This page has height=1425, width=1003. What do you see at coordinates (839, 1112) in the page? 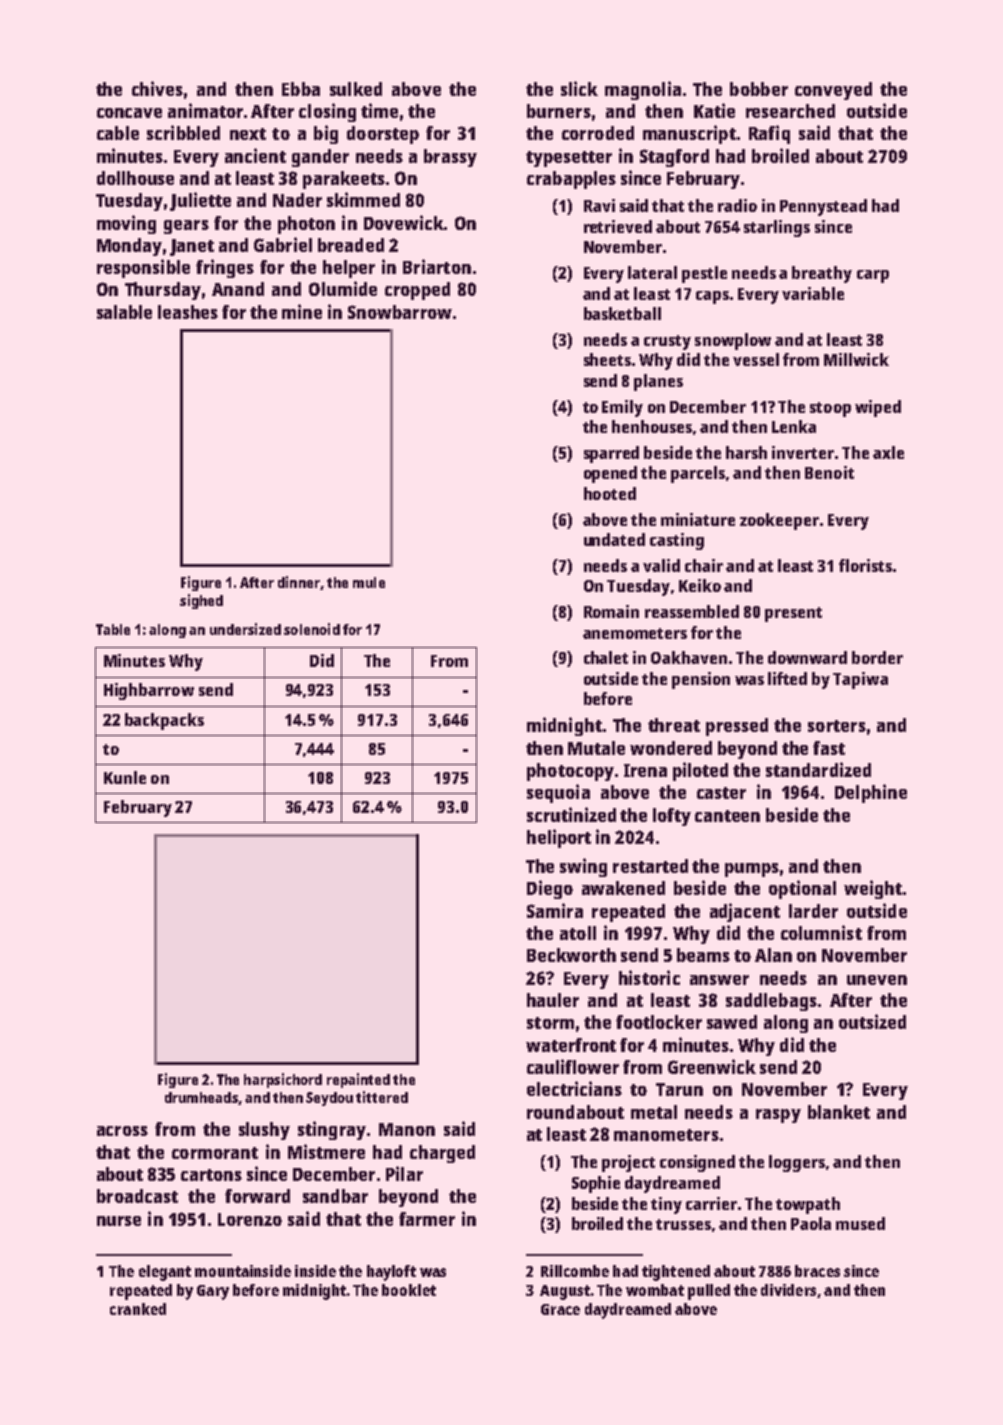
I see `blanket` at bounding box center [839, 1112].
